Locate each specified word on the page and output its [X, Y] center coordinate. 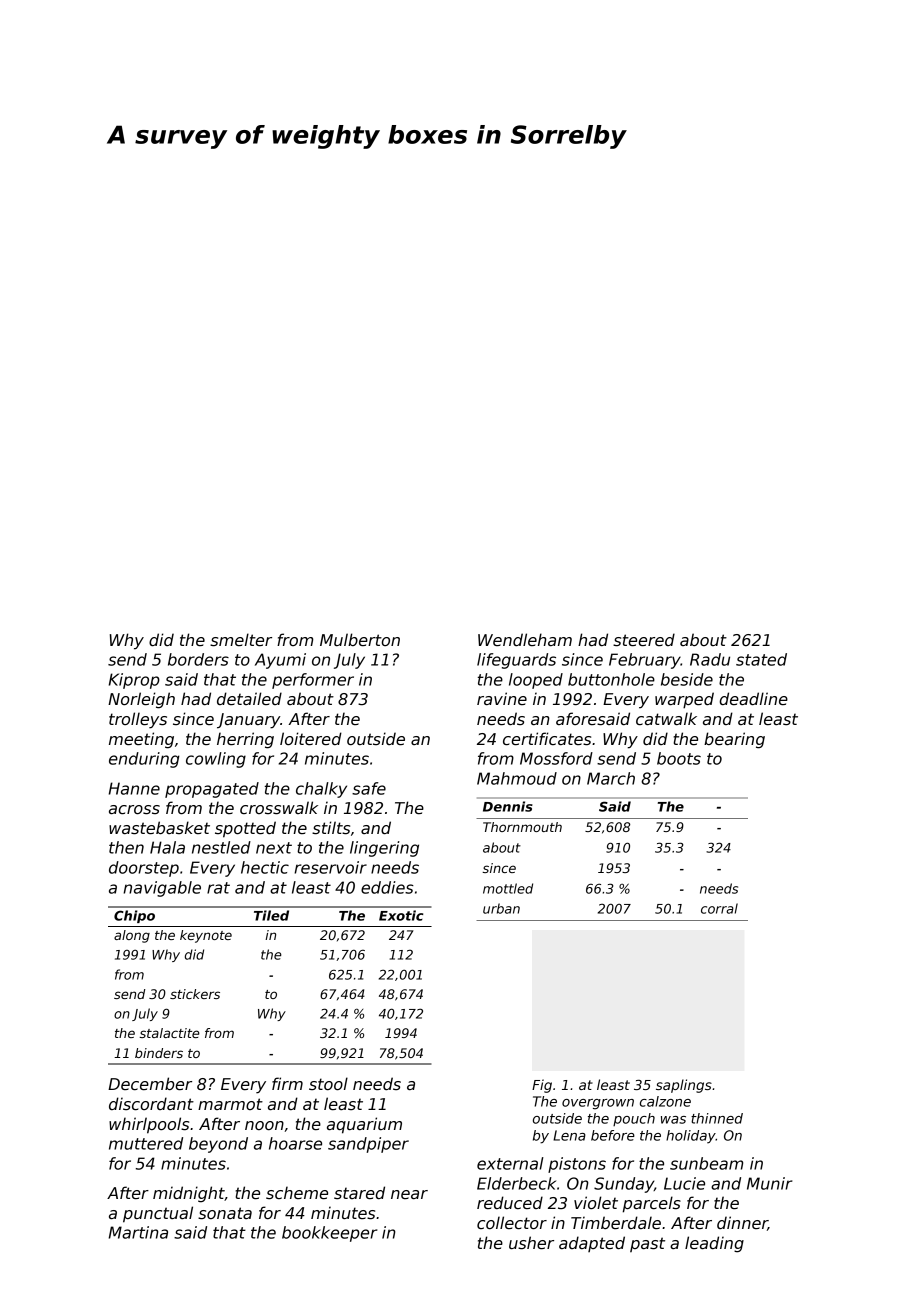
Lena [569, 1135]
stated [761, 659]
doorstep [144, 869]
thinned [717, 1118]
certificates [547, 739]
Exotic [401, 915]
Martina [138, 1232]
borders [198, 659]
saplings [684, 1086]
